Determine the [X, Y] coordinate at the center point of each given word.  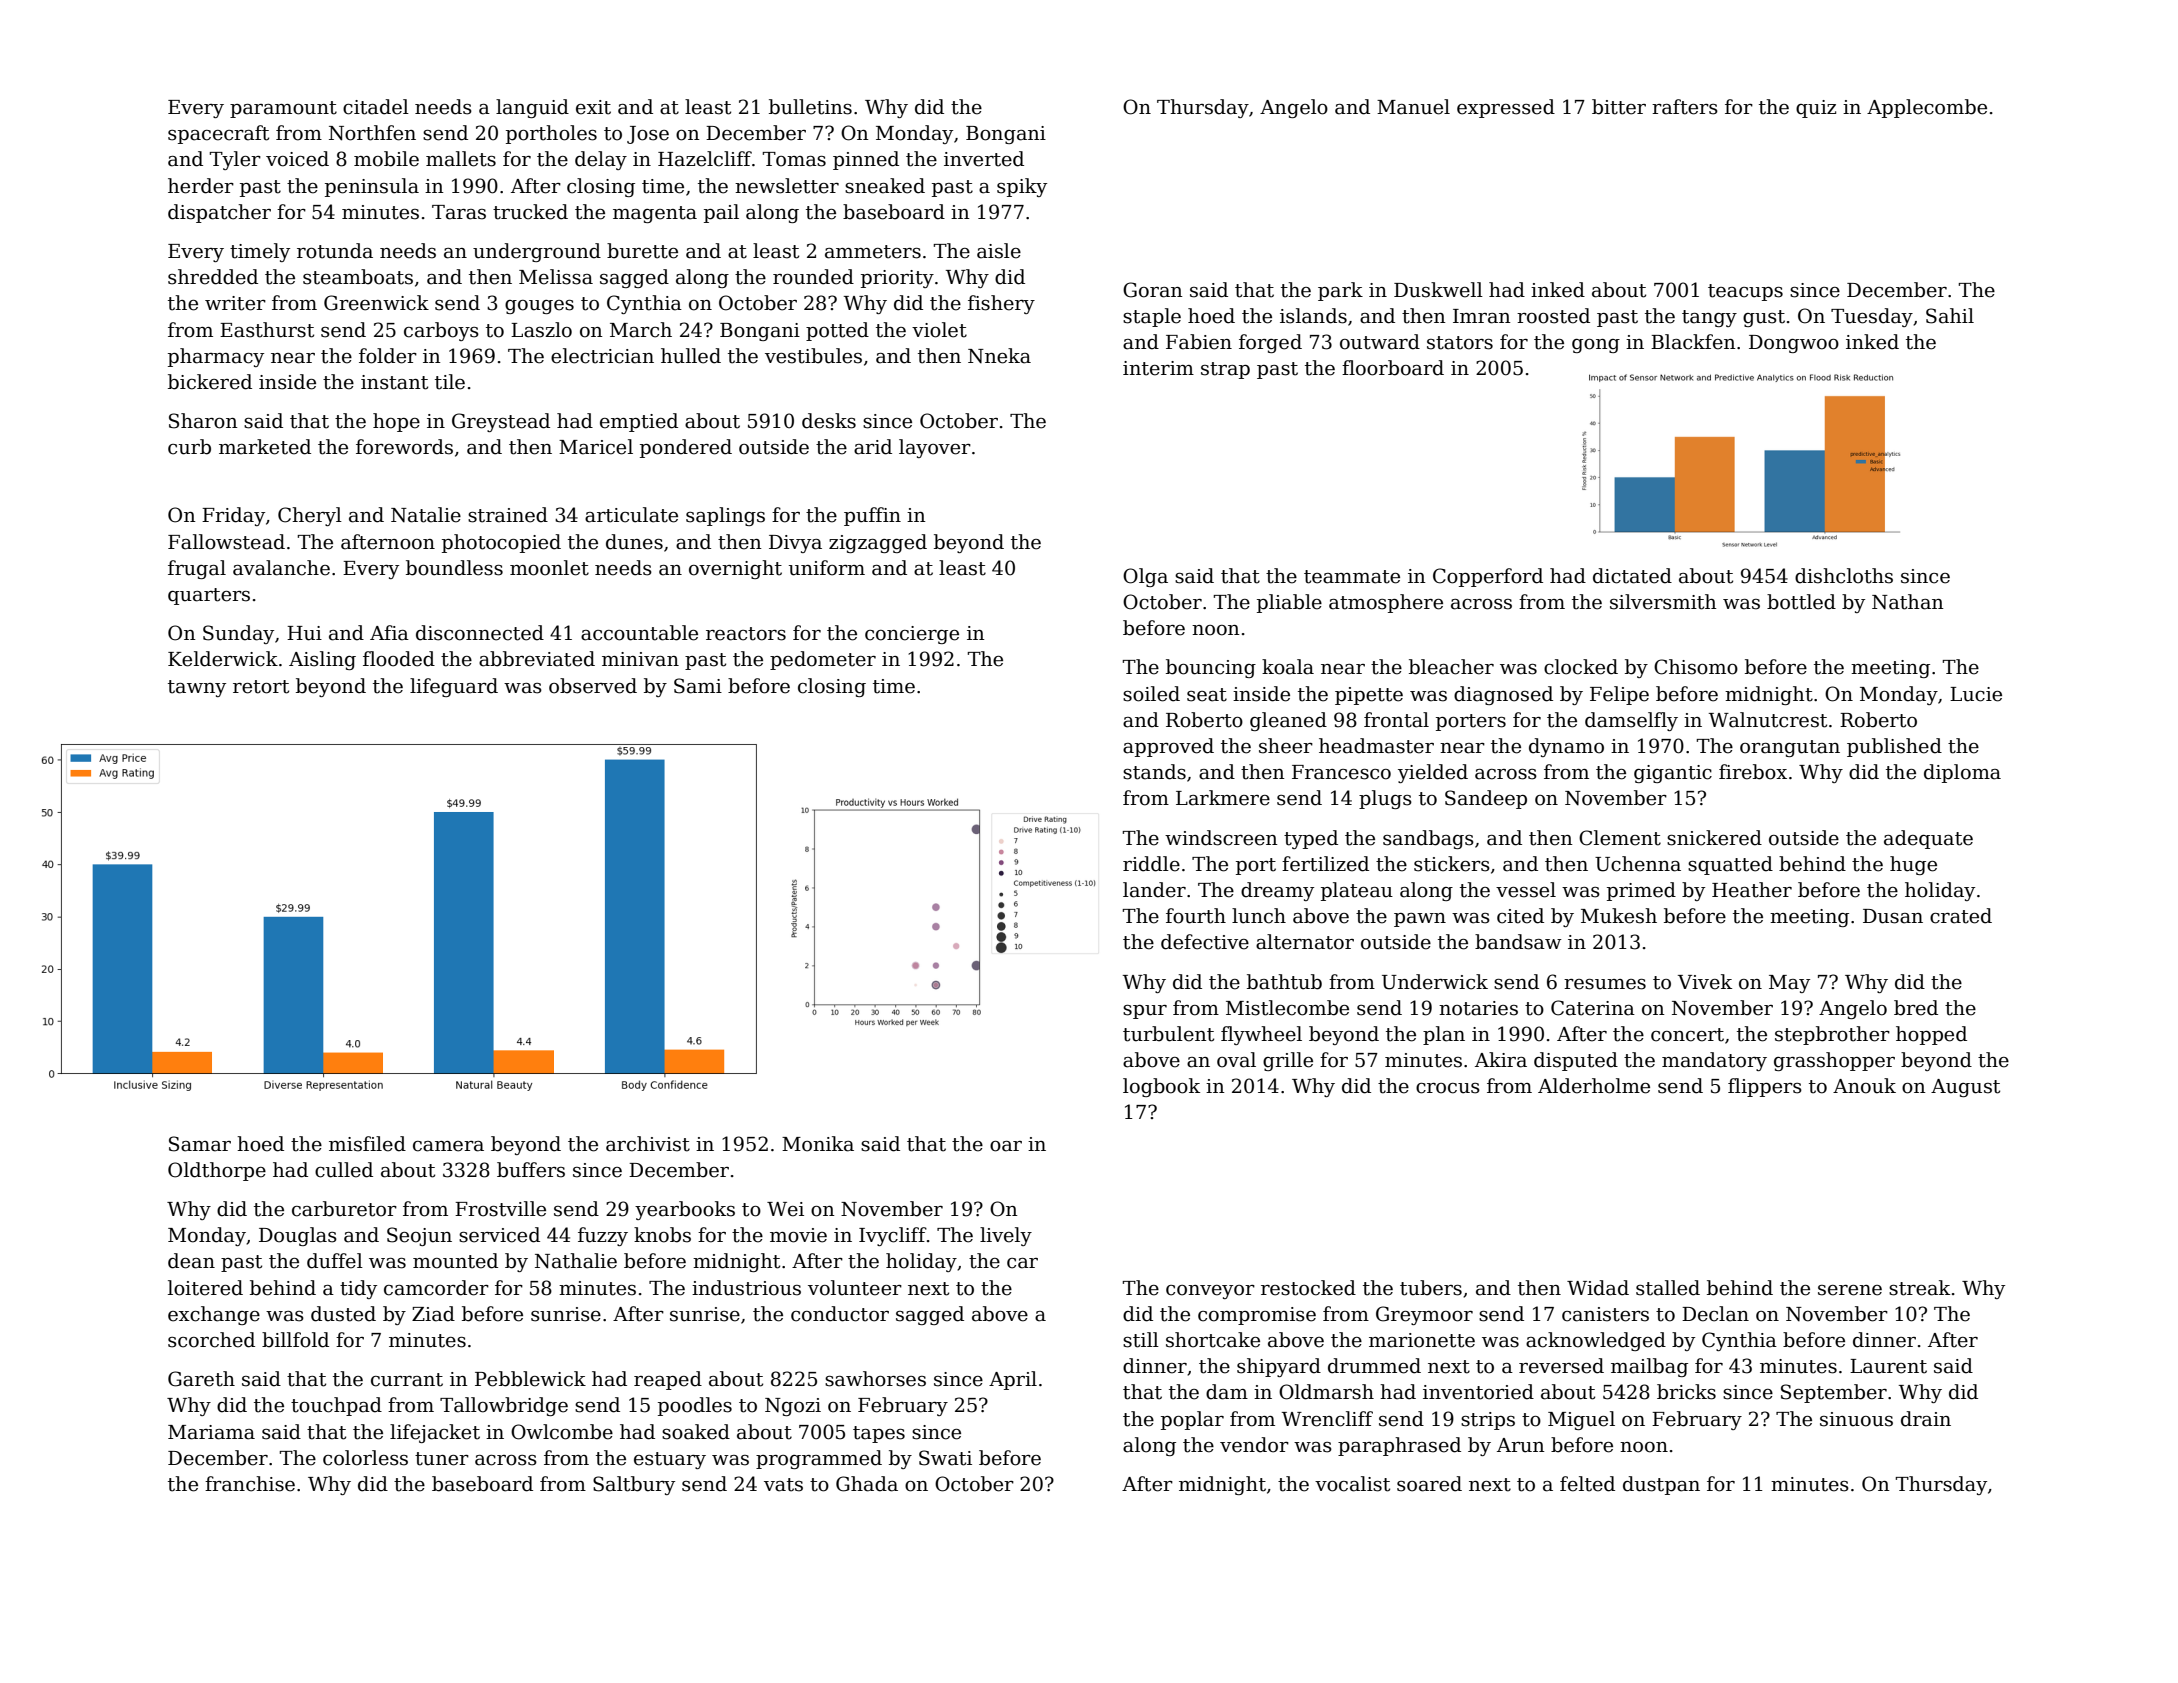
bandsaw [1518, 942]
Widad [1598, 1288]
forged [1270, 343]
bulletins [810, 107]
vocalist [1352, 1484]
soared [1429, 1484]
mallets [461, 159]
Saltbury [634, 1485]
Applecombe [1927, 108]
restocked [1308, 1288]
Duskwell [1438, 290]
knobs [662, 1235]
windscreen [1221, 838]
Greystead [501, 422]
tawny [197, 688]
